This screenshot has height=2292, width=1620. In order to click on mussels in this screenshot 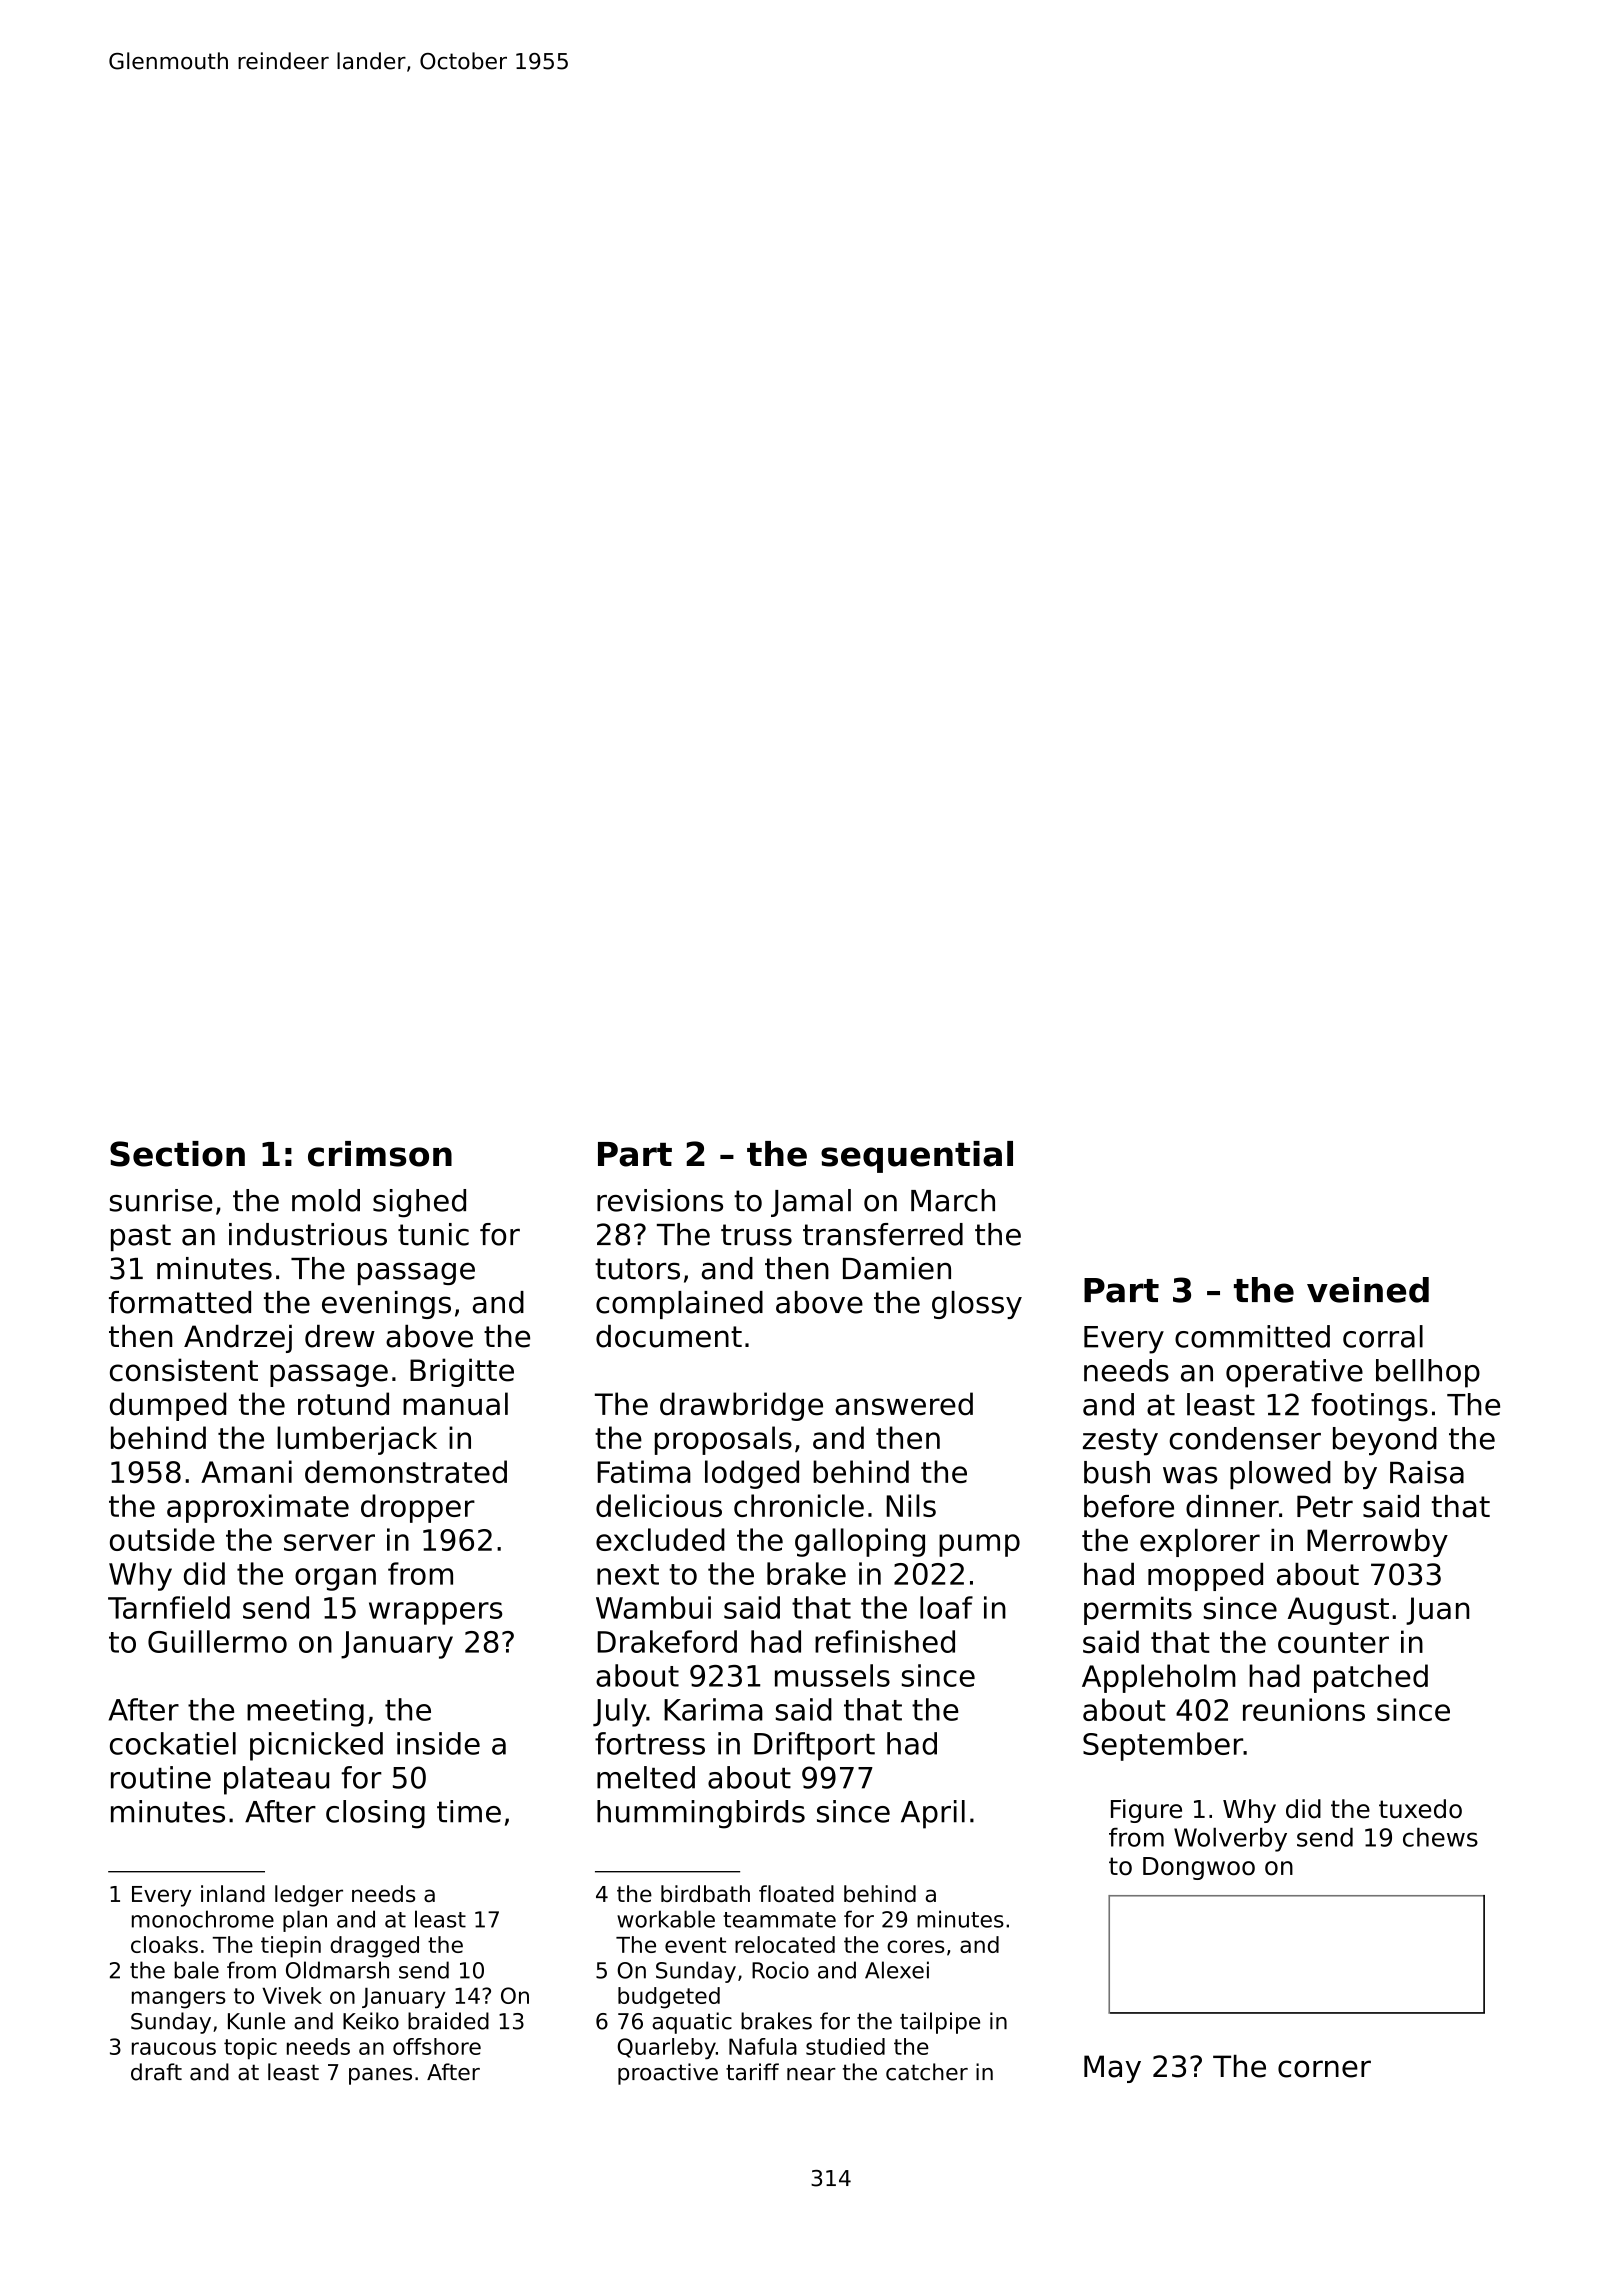, I will do `click(832, 1675)`.
